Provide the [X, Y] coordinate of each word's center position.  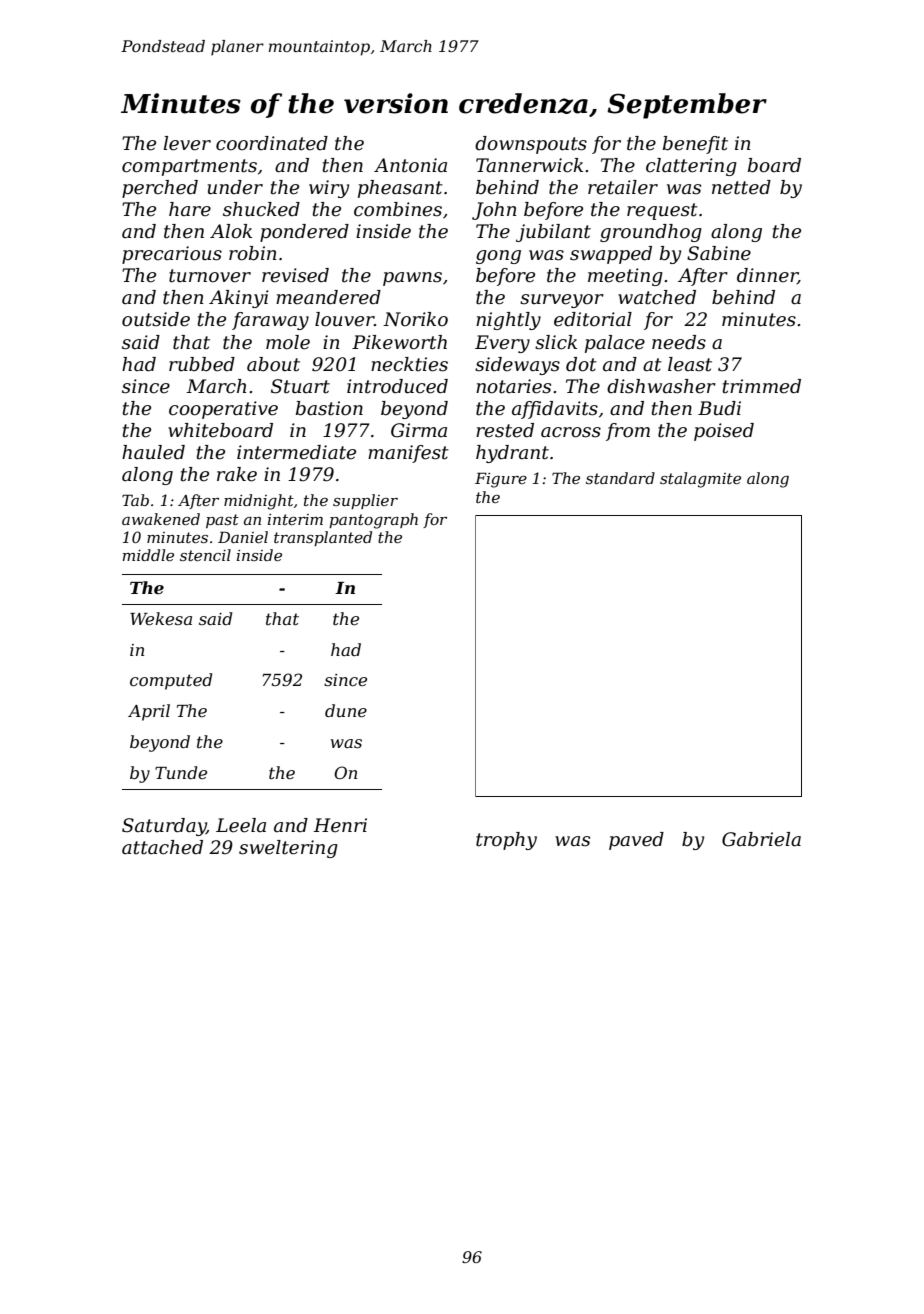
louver [344, 319]
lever [187, 143]
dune [346, 710]
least [690, 364]
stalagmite [700, 480]
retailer [623, 187]
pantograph [373, 521]
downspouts [531, 145]
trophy [506, 841]
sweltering [288, 849]
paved [636, 841]
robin [253, 253]
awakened [161, 519]
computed [171, 681]
